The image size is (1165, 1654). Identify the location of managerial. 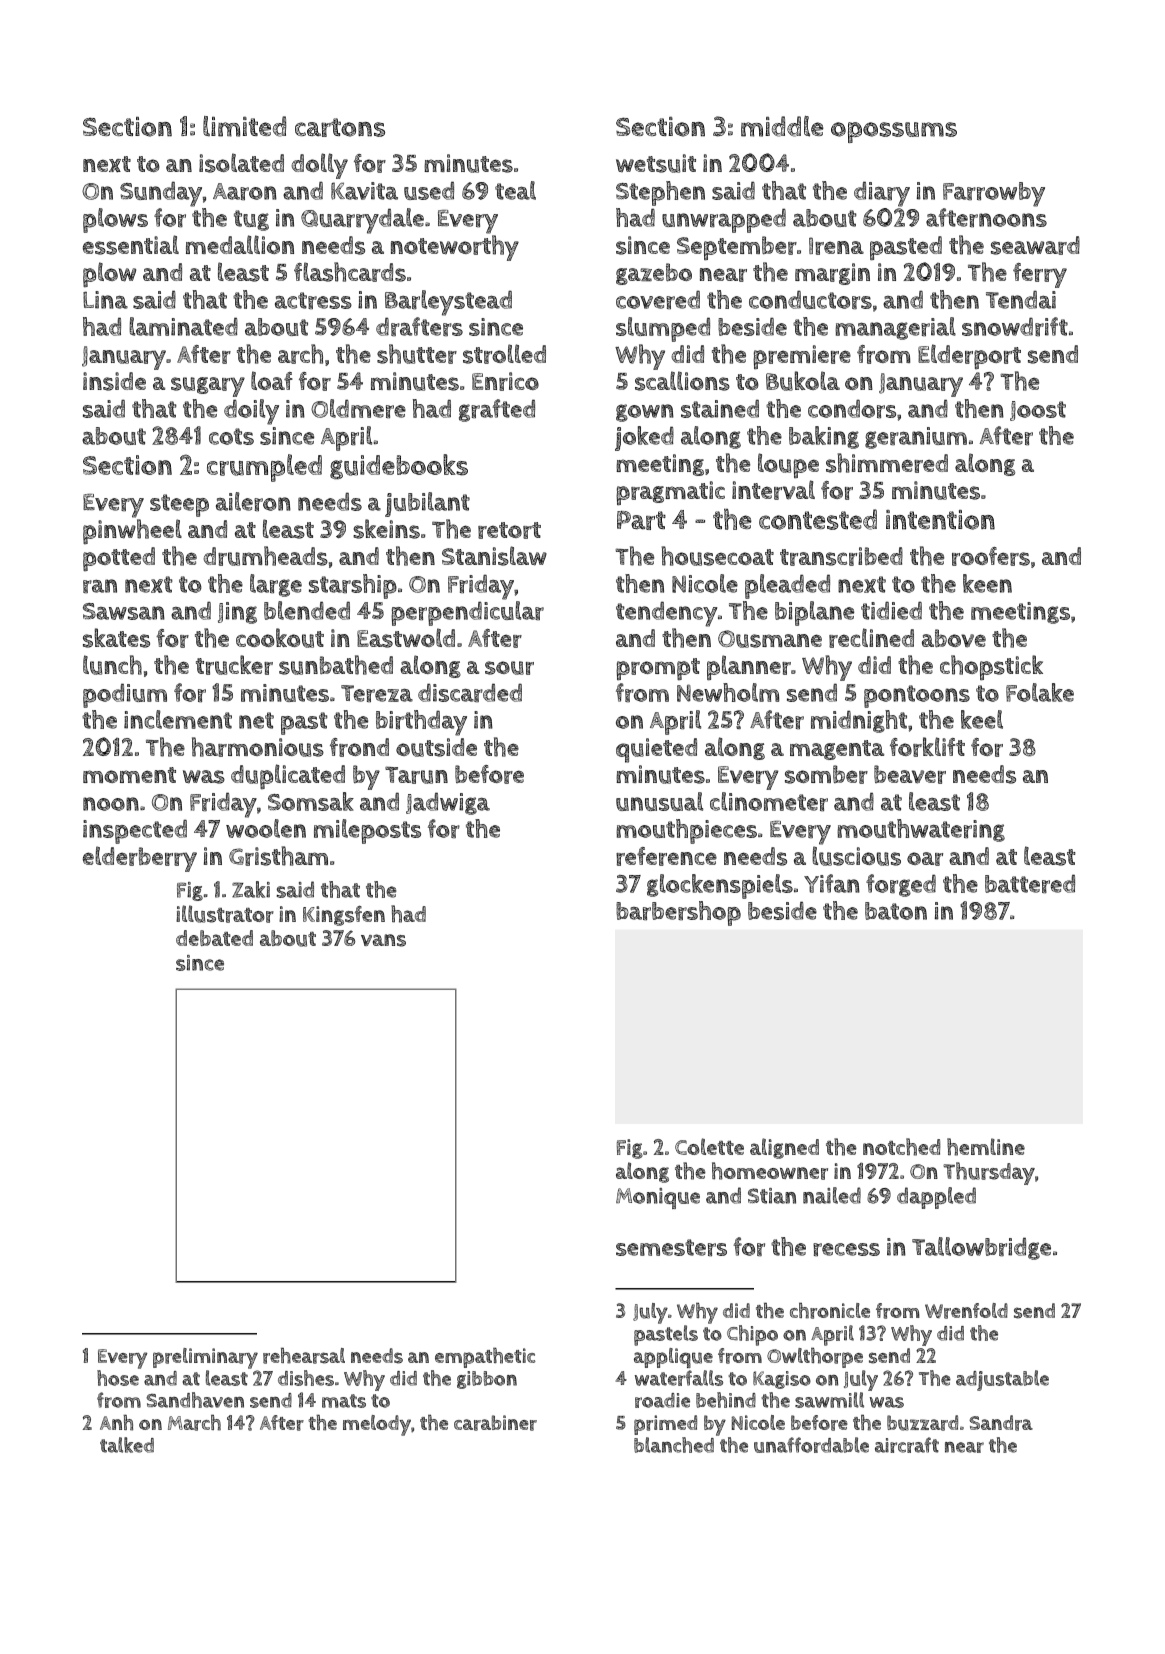
(895, 328).
